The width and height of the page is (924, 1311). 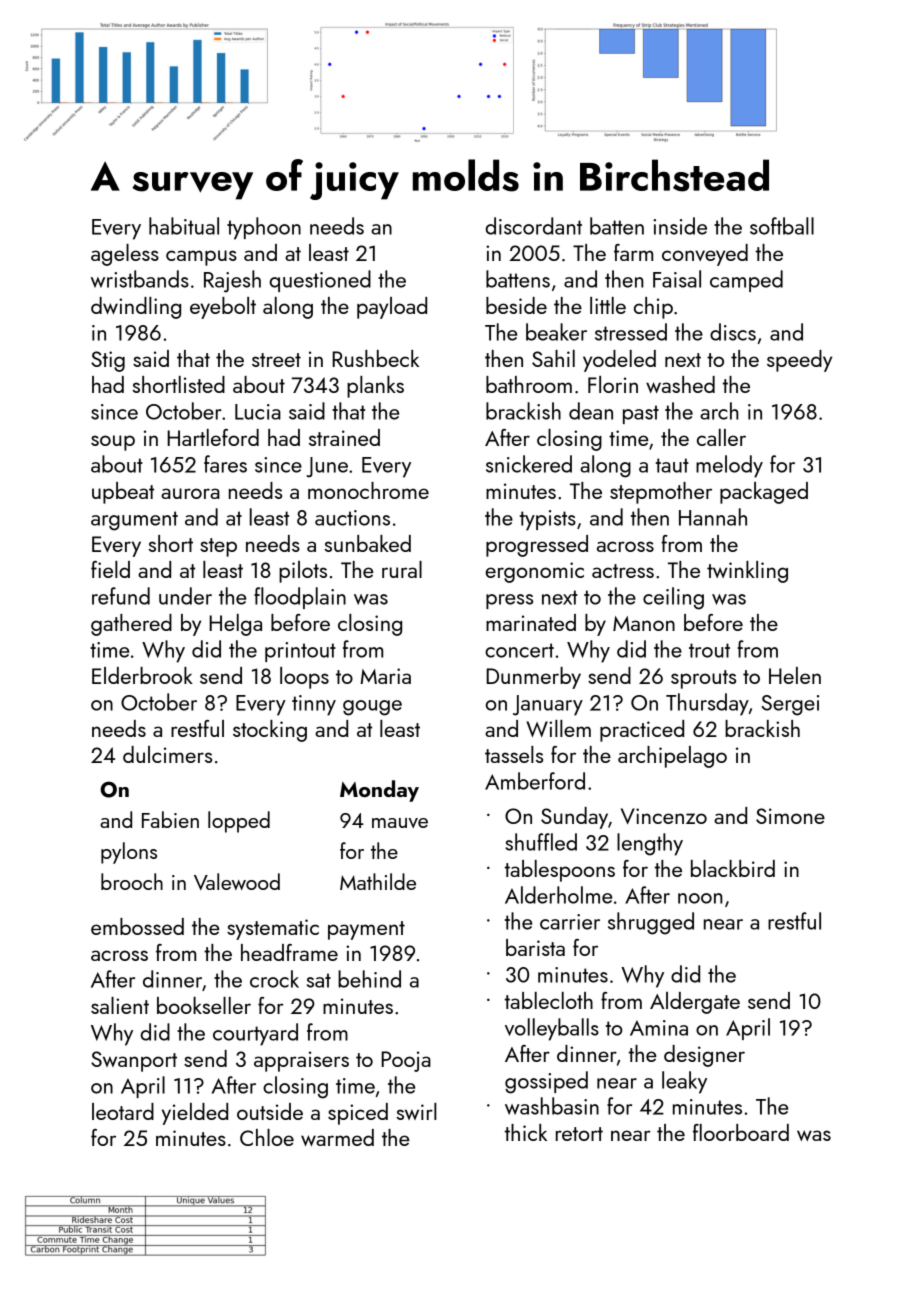 I want to click on spiced, so click(x=358, y=1114).
